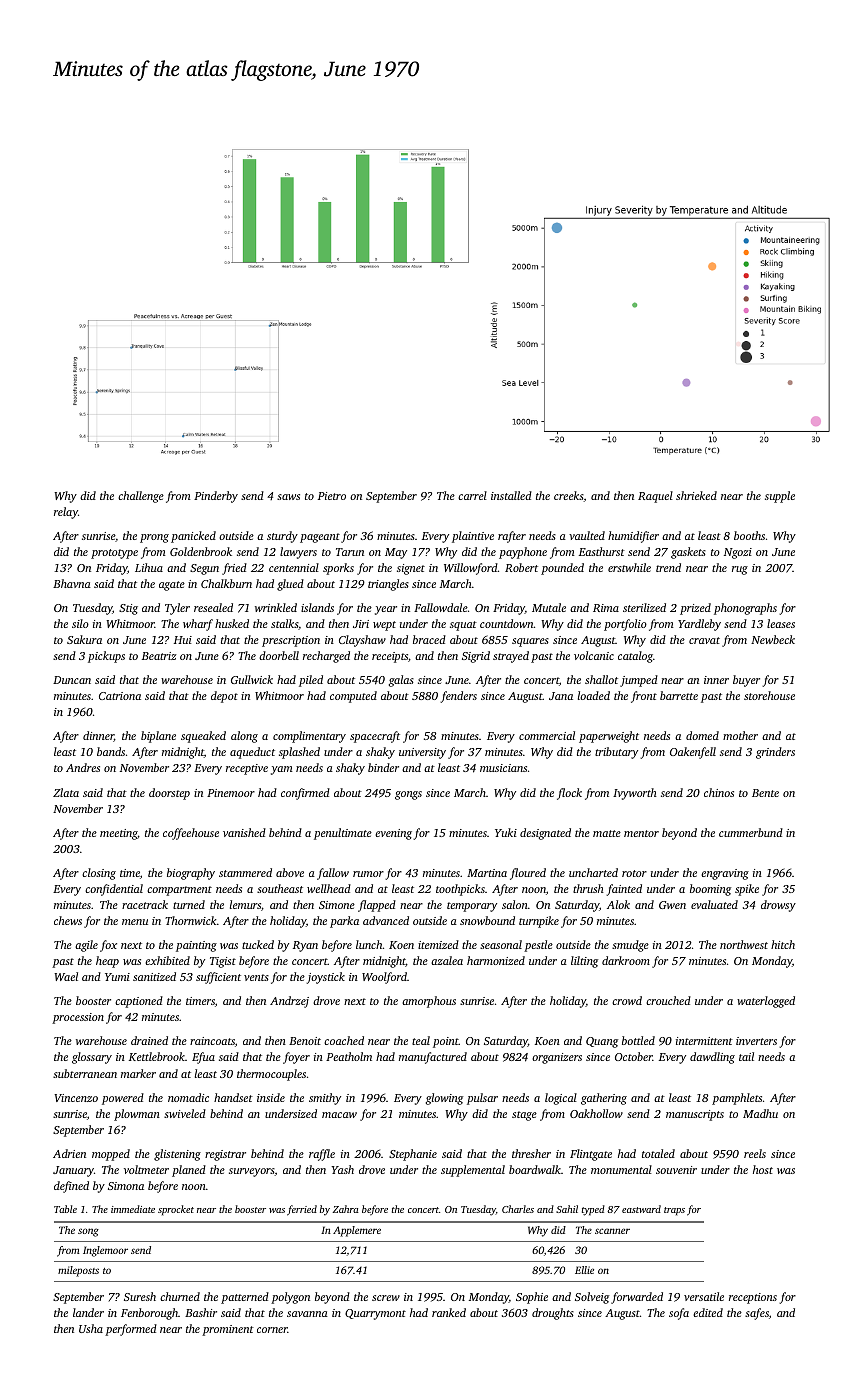 The width and height of the screenshot is (849, 1400). I want to click on harmonized, so click(496, 960).
